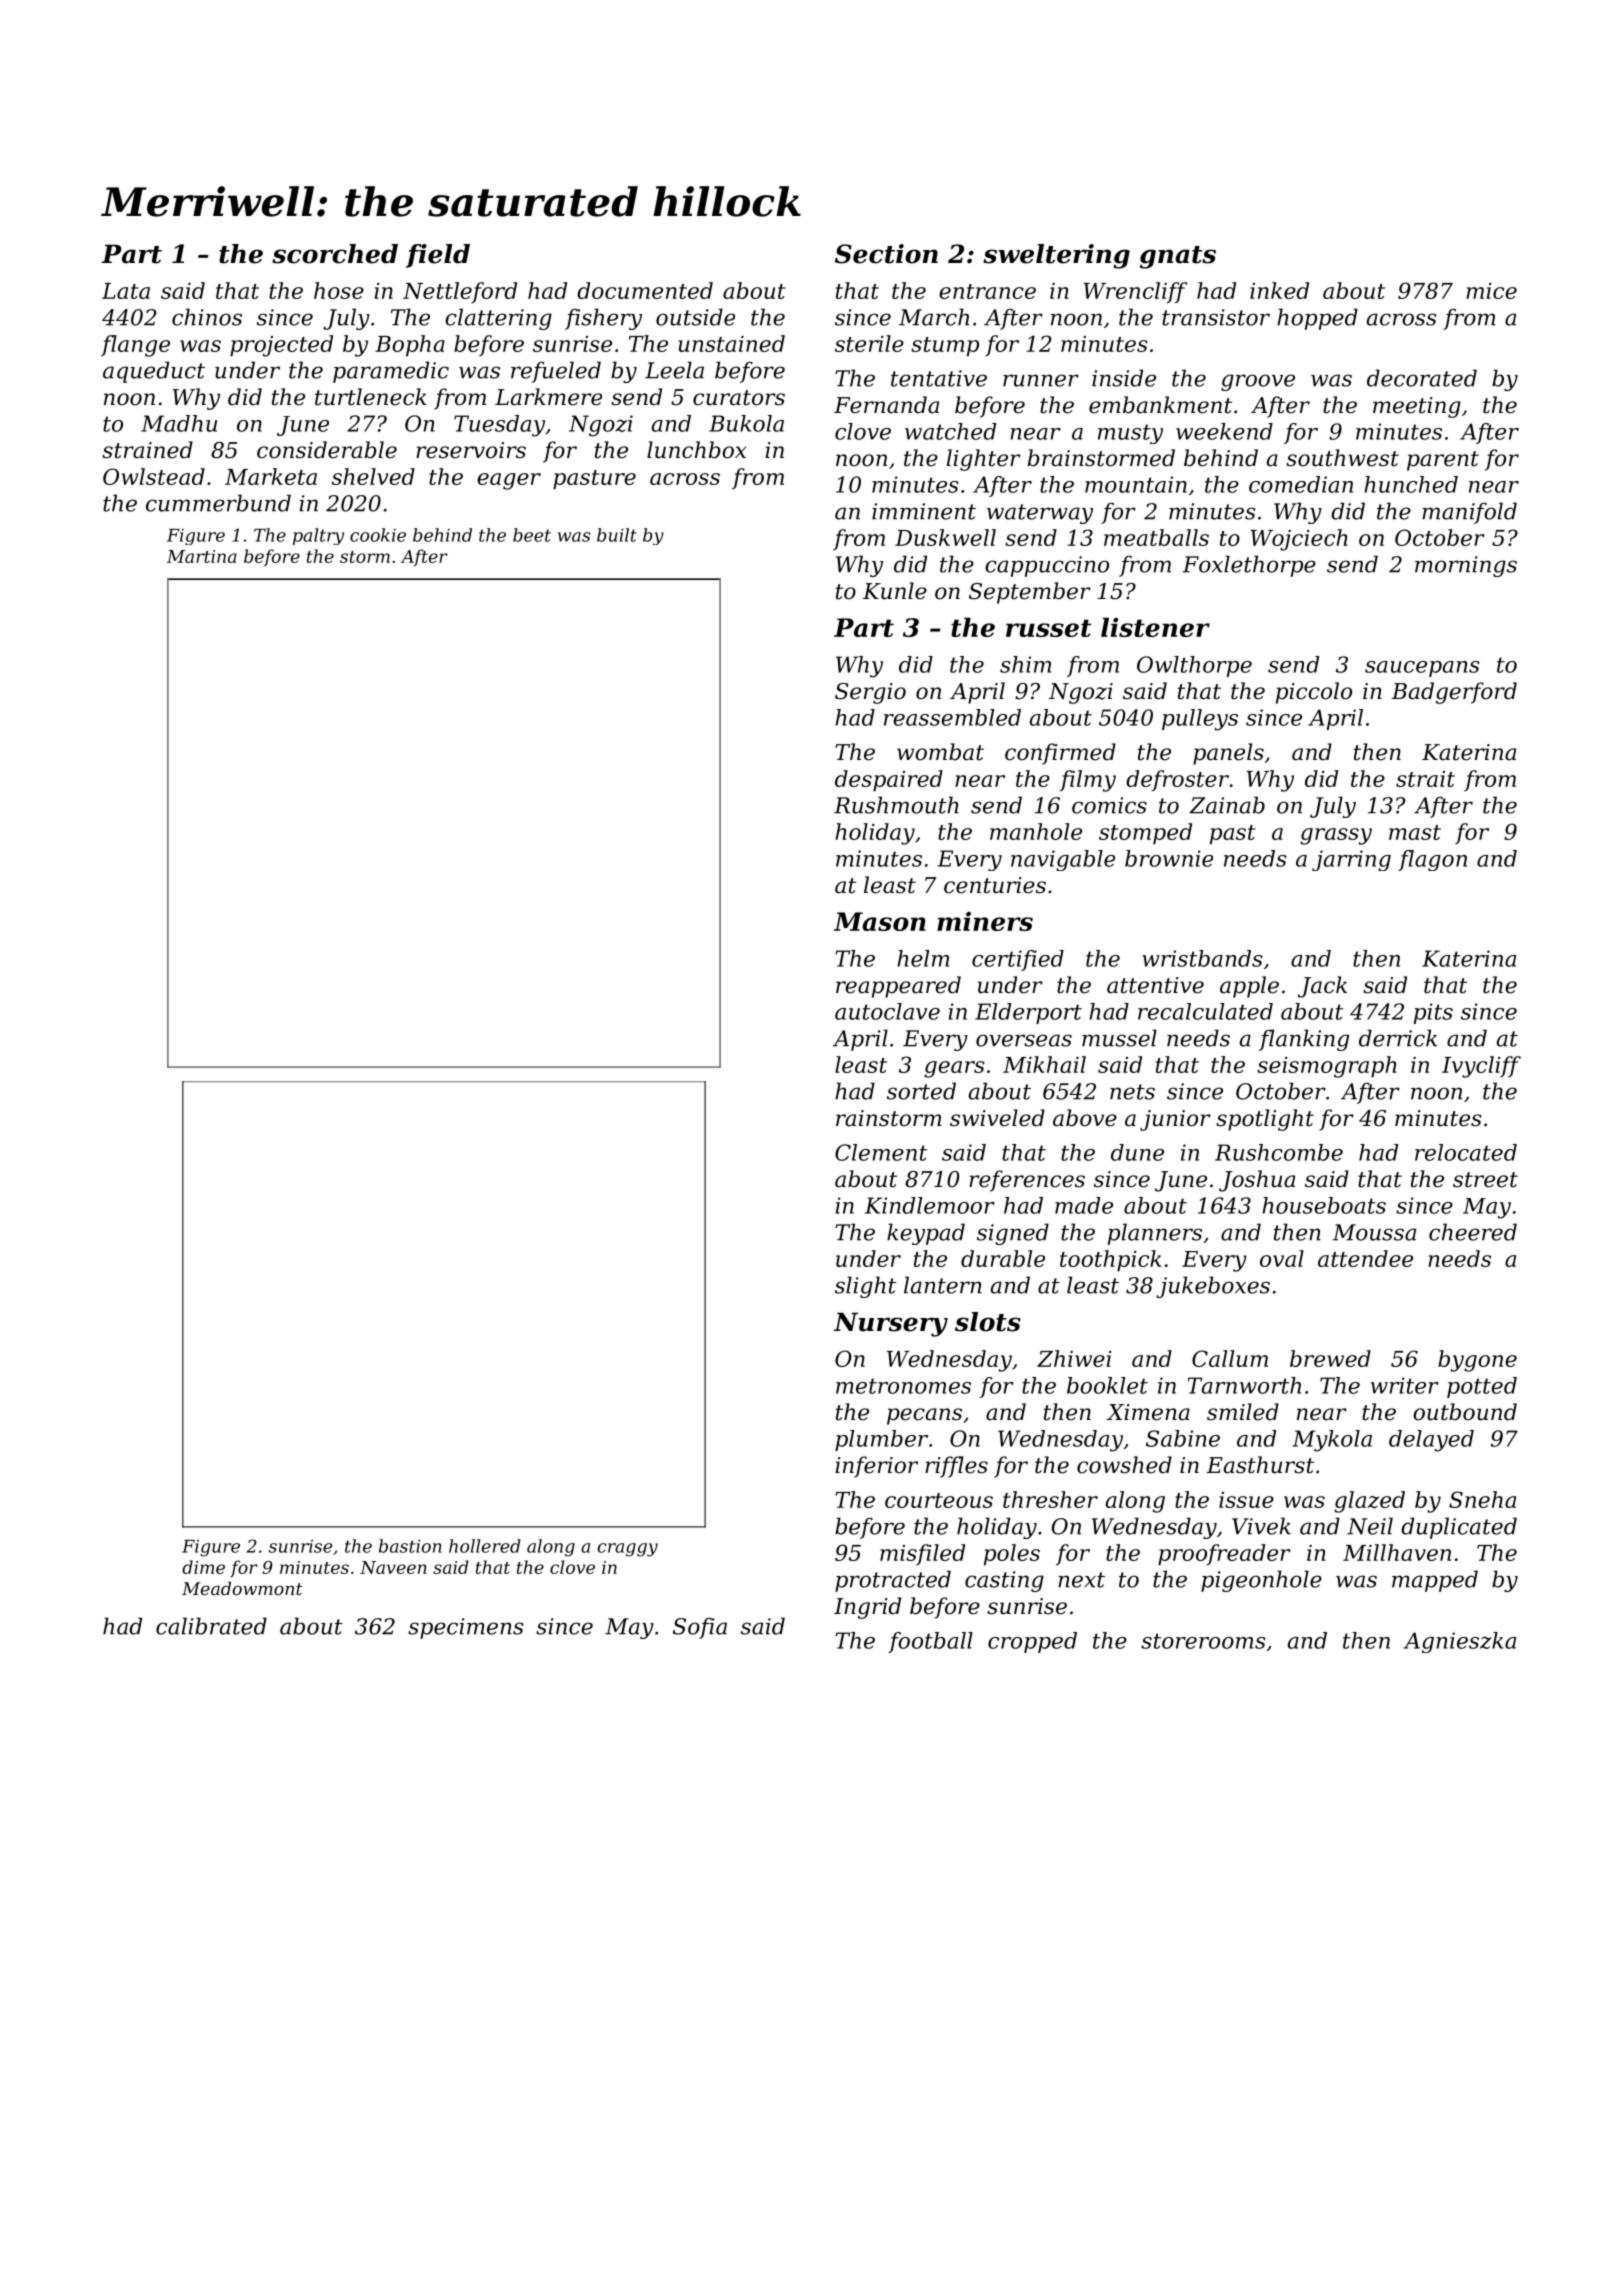 This document has height=2292, width=1620. Describe the element at coordinates (1135, 292) in the document. I see `Wrencliff` at that location.
